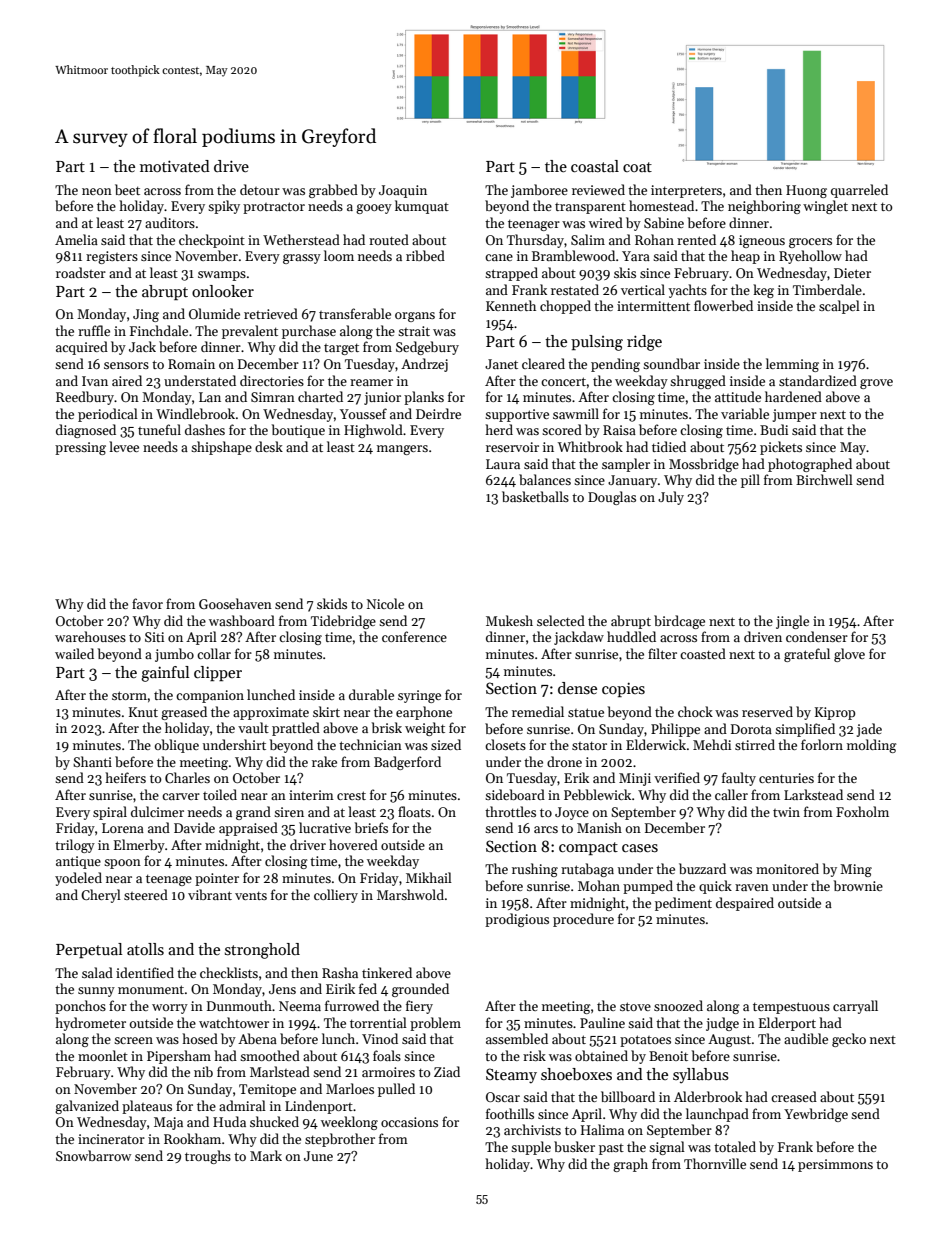  What do you see at coordinates (273, 397) in the screenshot?
I see `Simran` at bounding box center [273, 397].
